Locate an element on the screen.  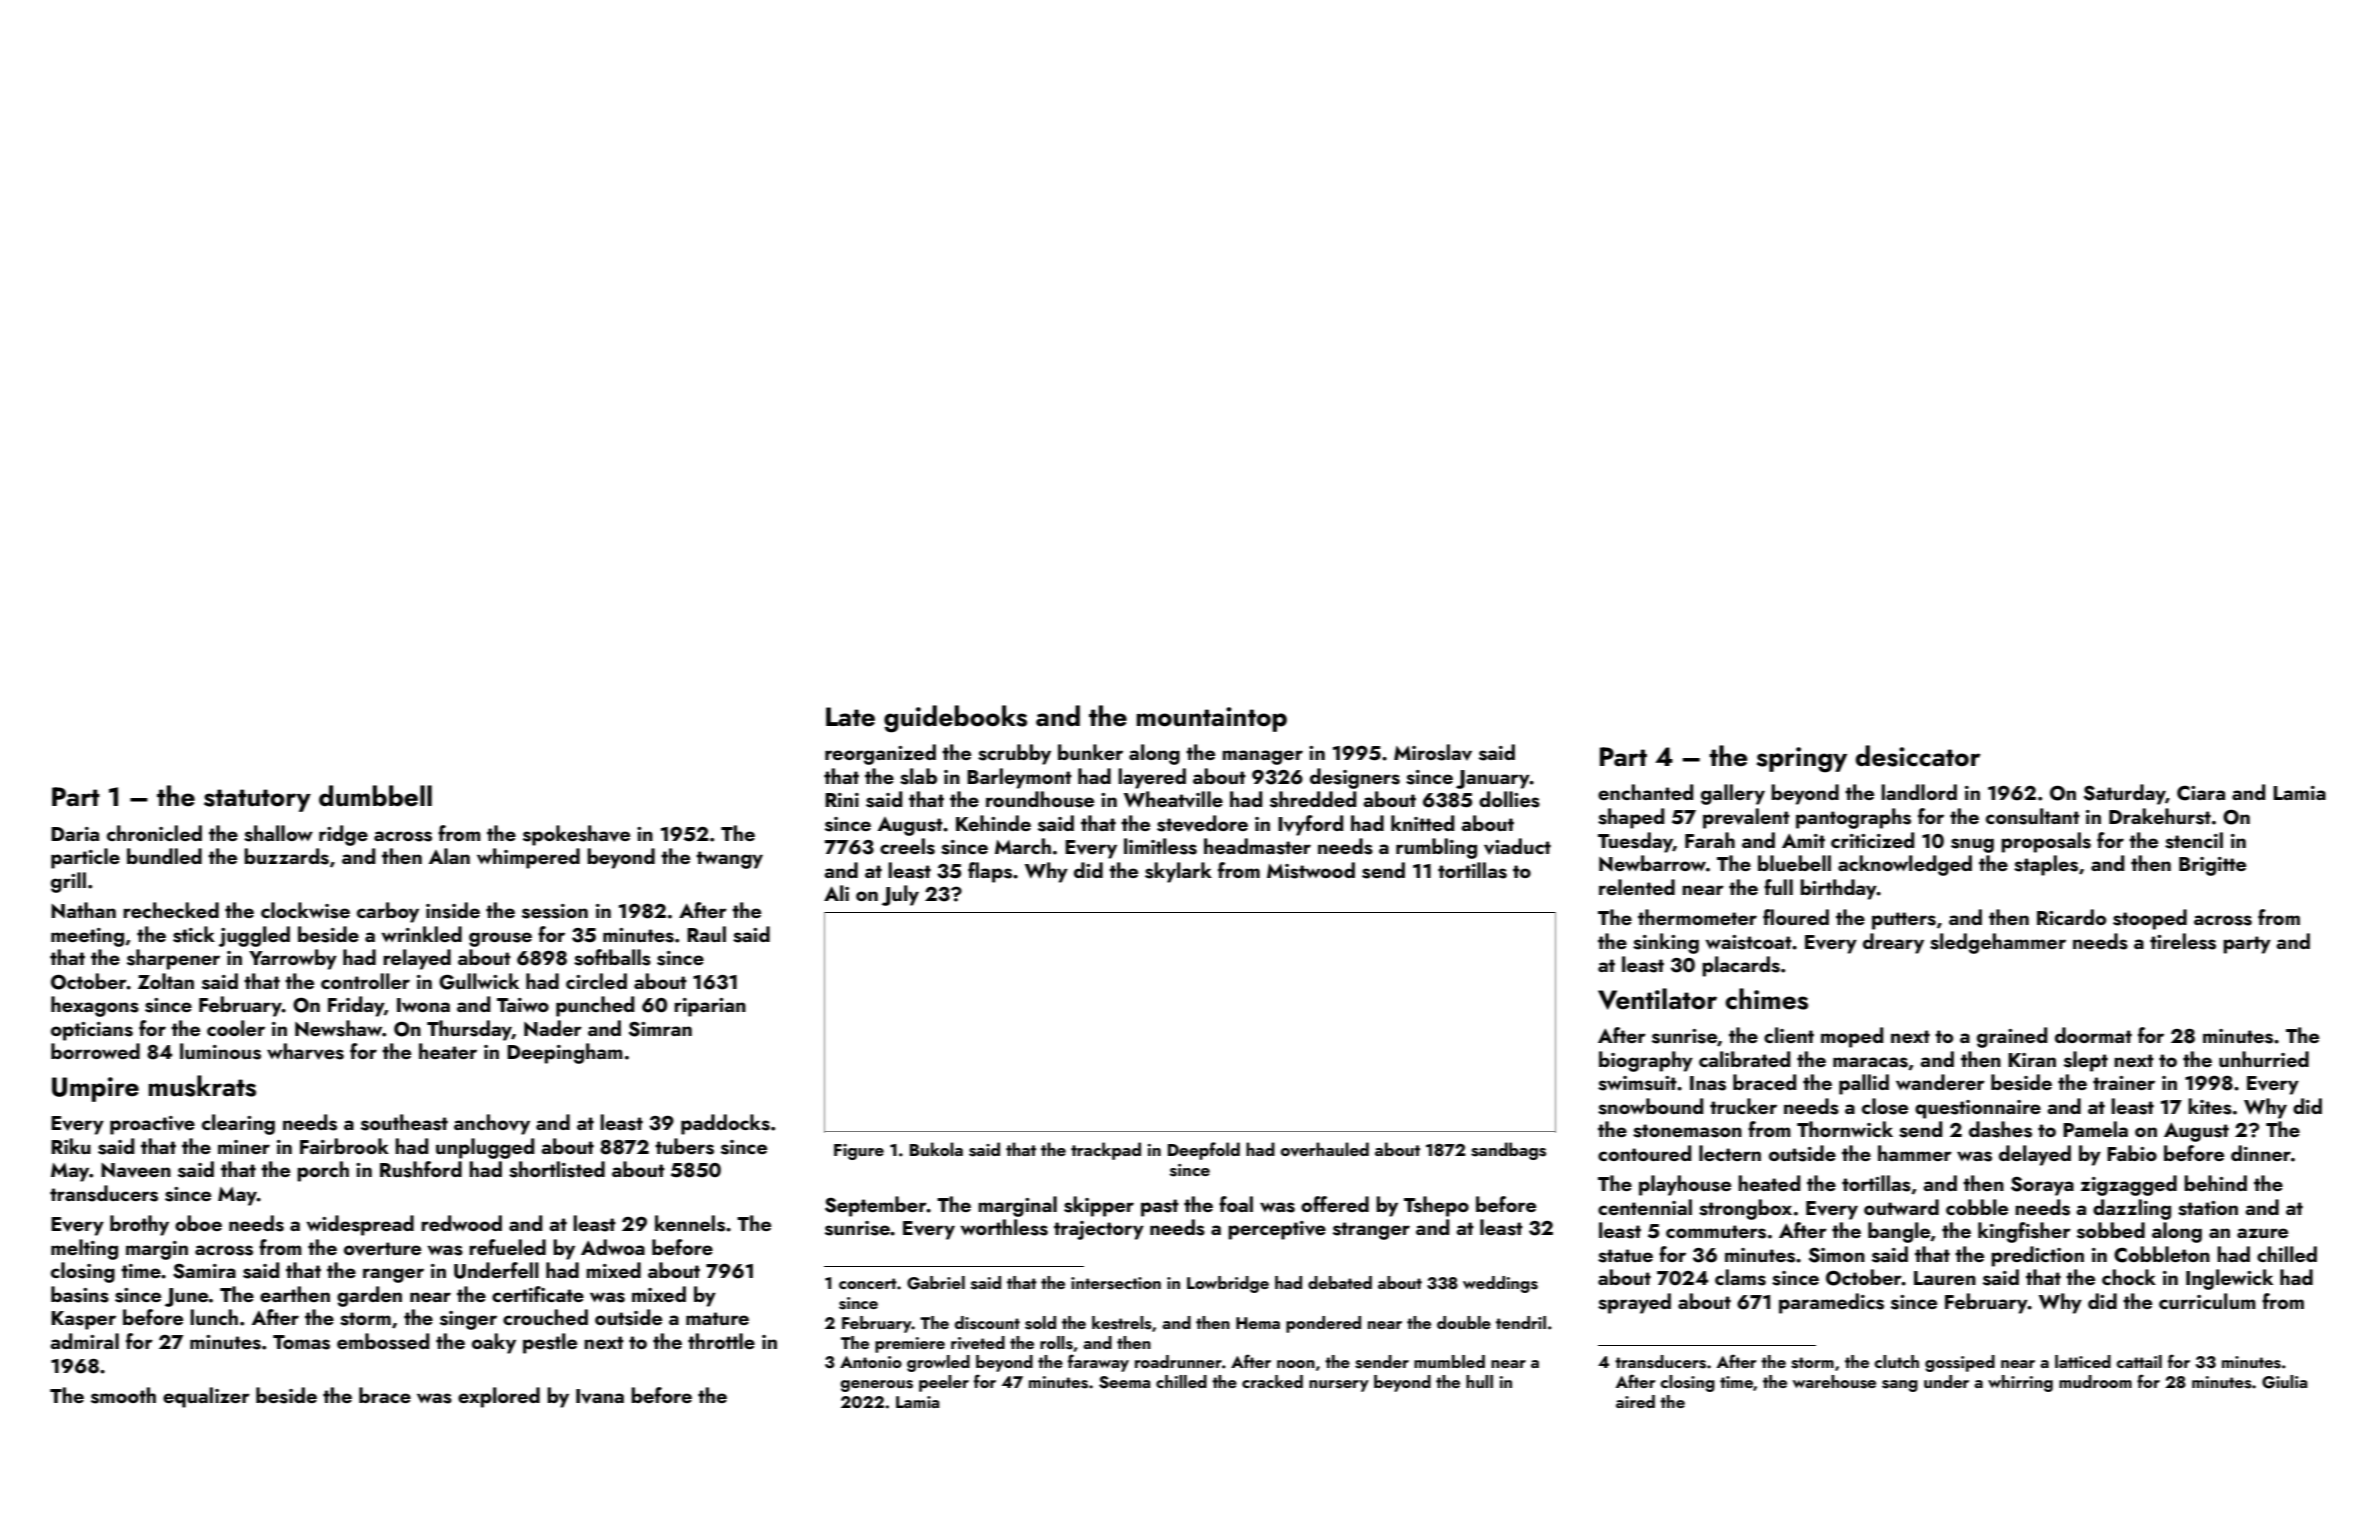
garden is located at coordinates (369, 1296).
